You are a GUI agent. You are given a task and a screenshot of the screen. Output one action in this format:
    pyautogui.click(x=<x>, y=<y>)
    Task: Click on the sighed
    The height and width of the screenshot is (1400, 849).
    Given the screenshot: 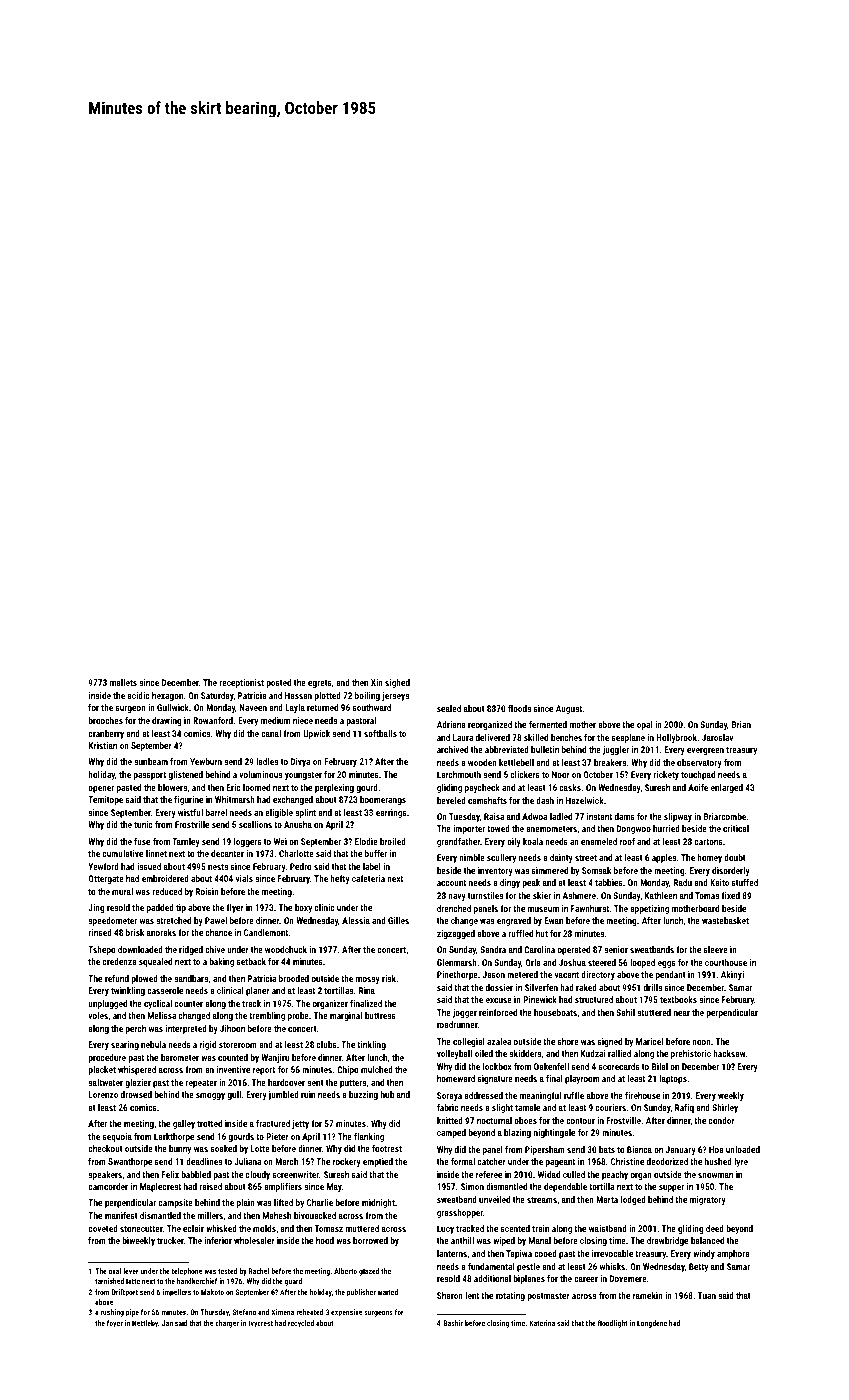 What is the action you would take?
    pyautogui.click(x=397, y=683)
